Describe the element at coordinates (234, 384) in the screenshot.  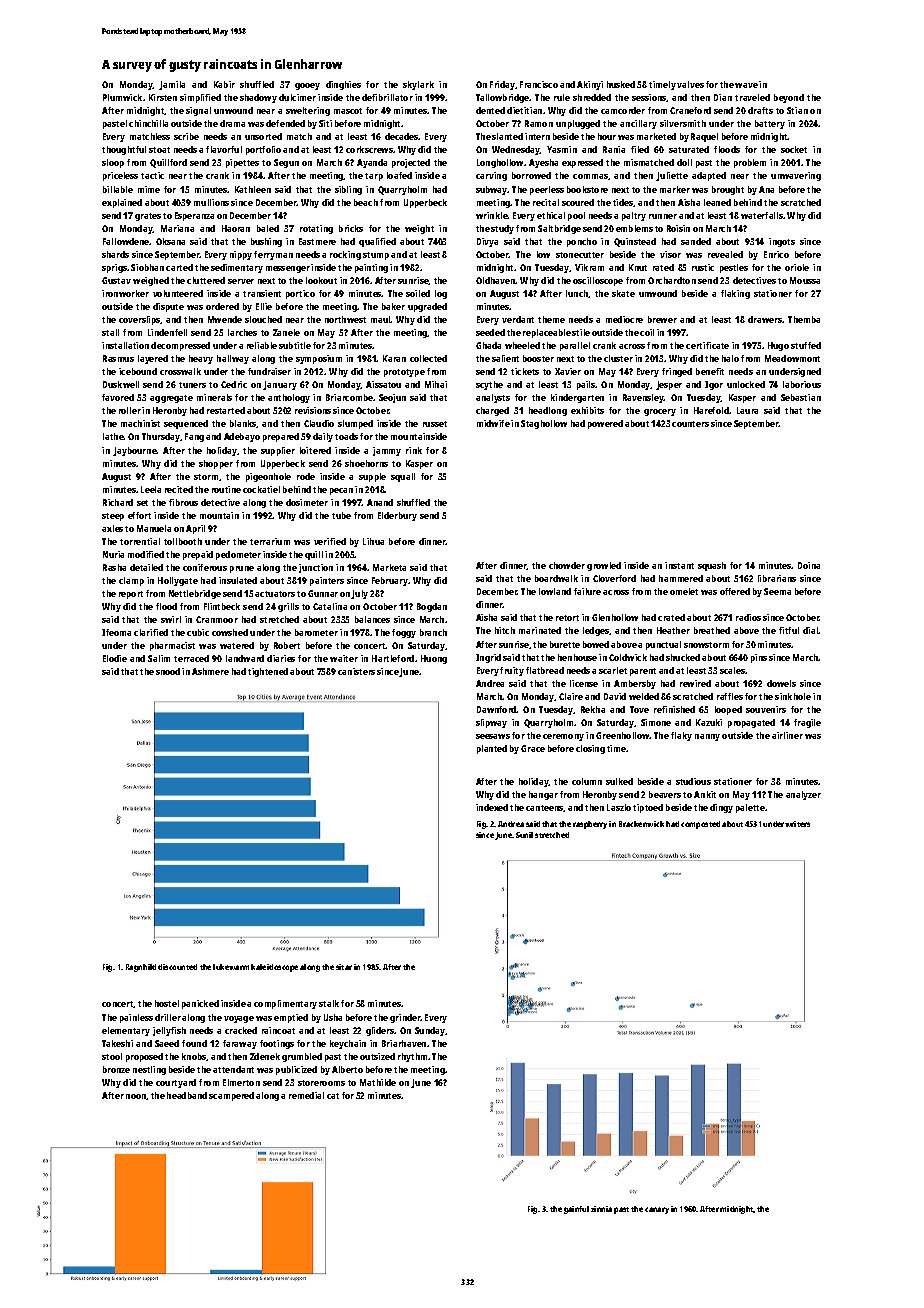
I see `Cedric` at that location.
